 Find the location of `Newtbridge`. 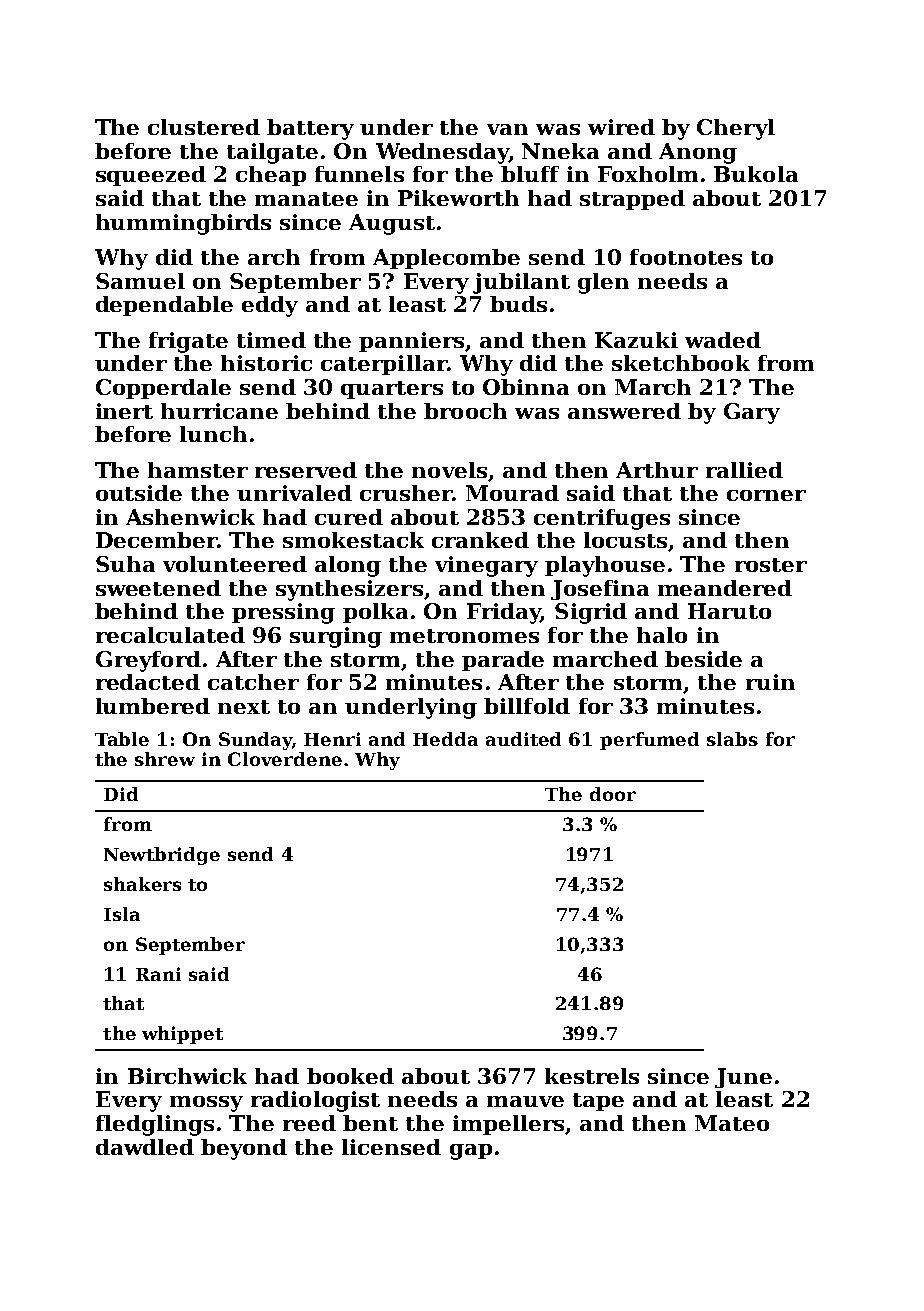

Newtbridge is located at coordinates (162, 856).
